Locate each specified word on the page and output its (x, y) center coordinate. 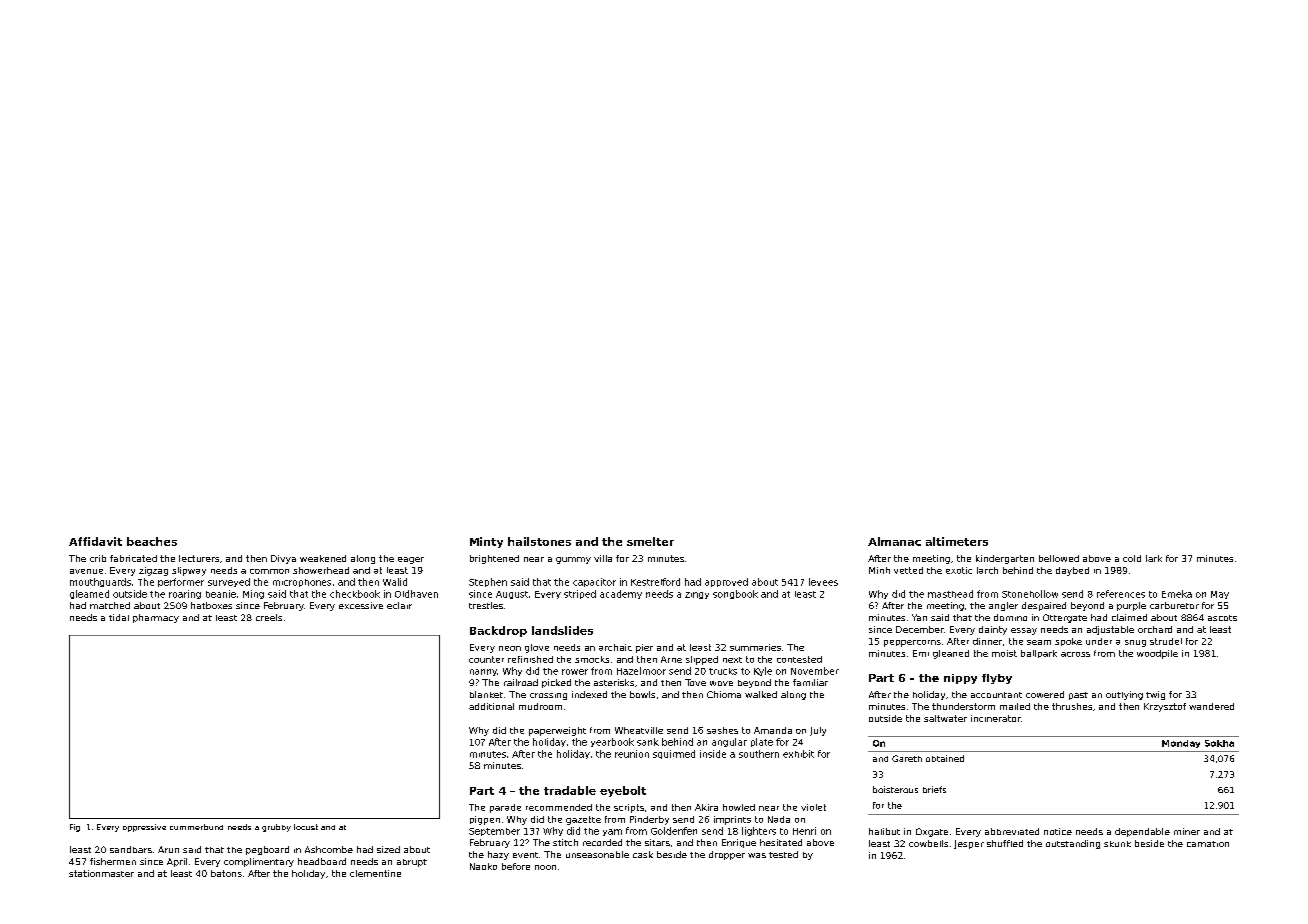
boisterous (895, 789)
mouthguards (100, 582)
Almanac (894, 541)
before (516, 866)
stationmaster (101, 873)
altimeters (957, 541)
